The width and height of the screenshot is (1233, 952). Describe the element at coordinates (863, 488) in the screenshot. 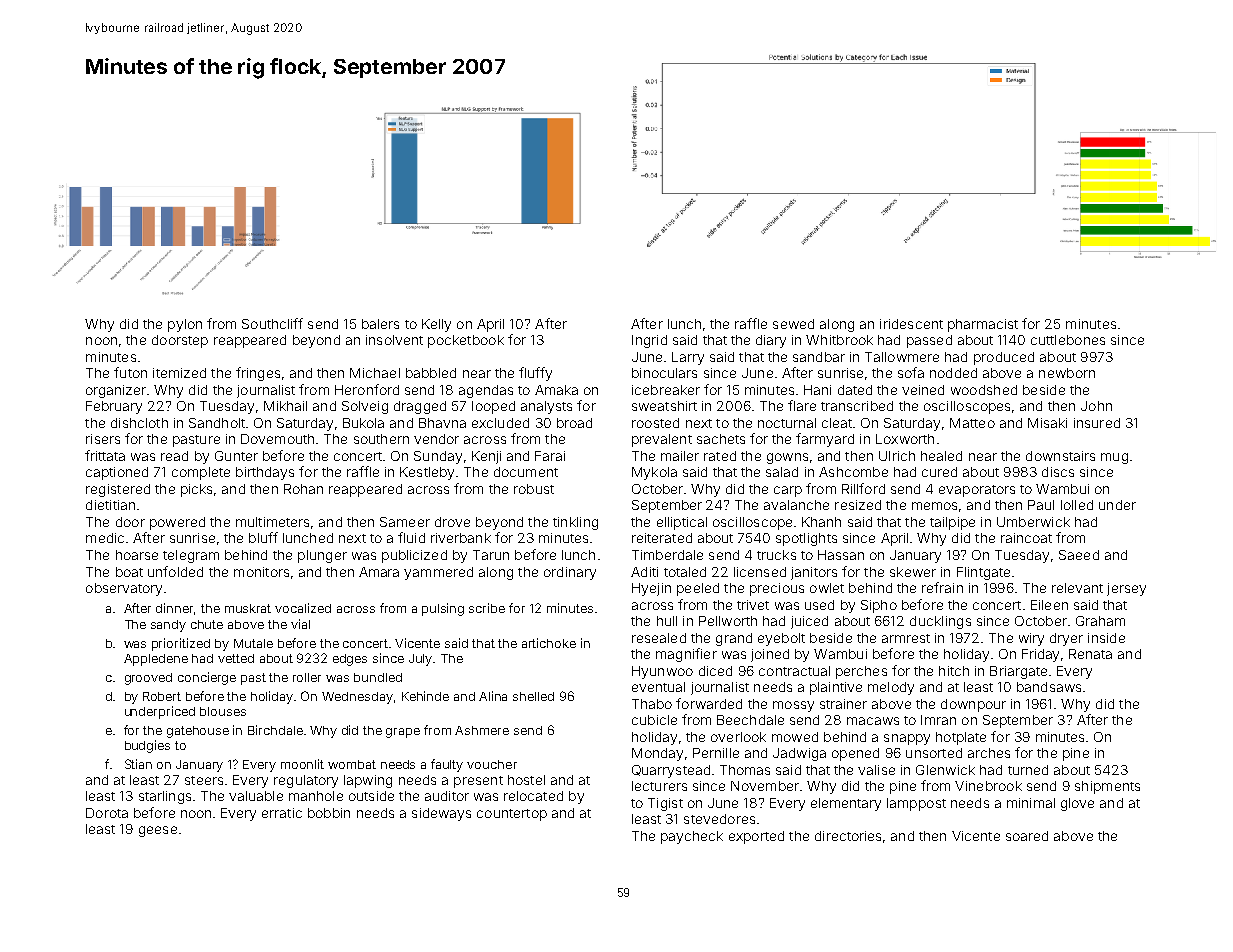

I see `Rillford` at that location.
